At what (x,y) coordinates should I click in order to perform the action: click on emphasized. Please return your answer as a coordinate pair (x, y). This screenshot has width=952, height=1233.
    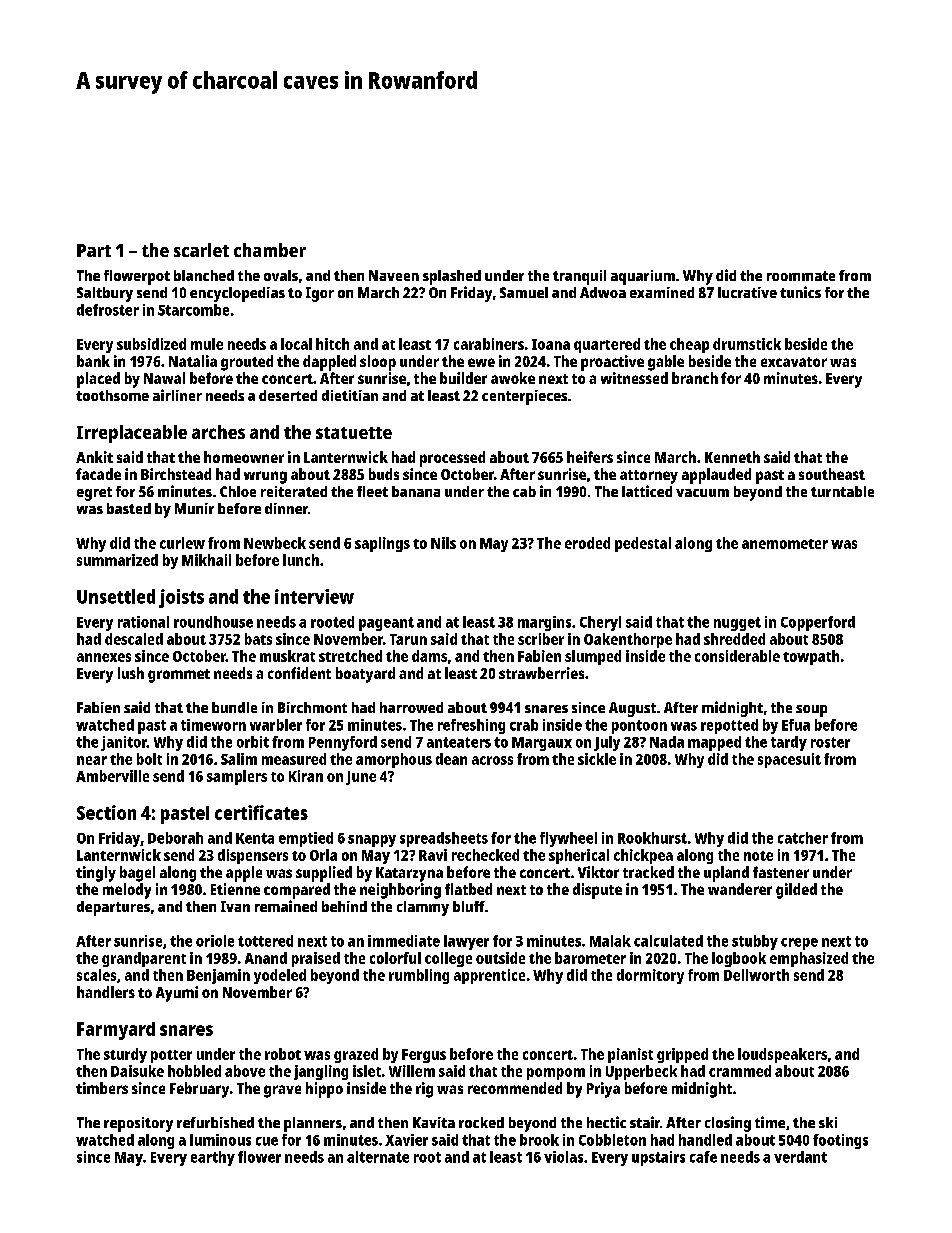
    Looking at the image, I should click on (809, 959).
